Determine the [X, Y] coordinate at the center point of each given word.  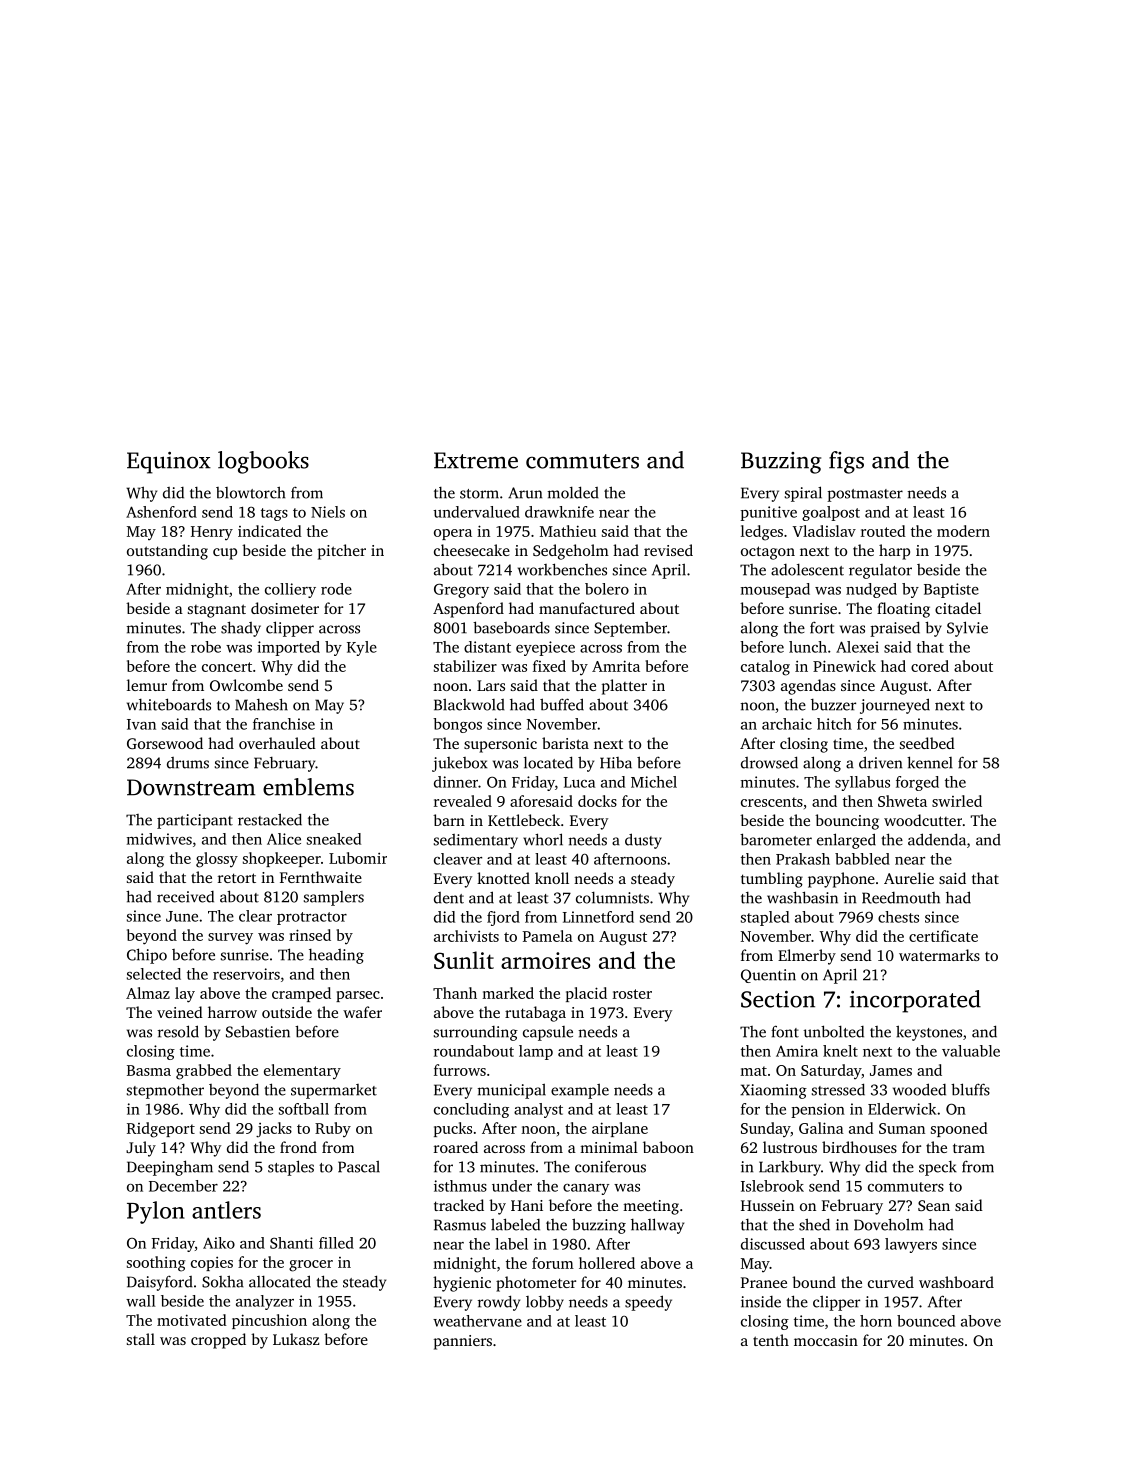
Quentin [768, 976]
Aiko [219, 1243]
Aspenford [468, 610]
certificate [943, 936]
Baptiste [951, 590]
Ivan [141, 724]
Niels [328, 512]
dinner [456, 782]
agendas [808, 687]
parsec [358, 996]
